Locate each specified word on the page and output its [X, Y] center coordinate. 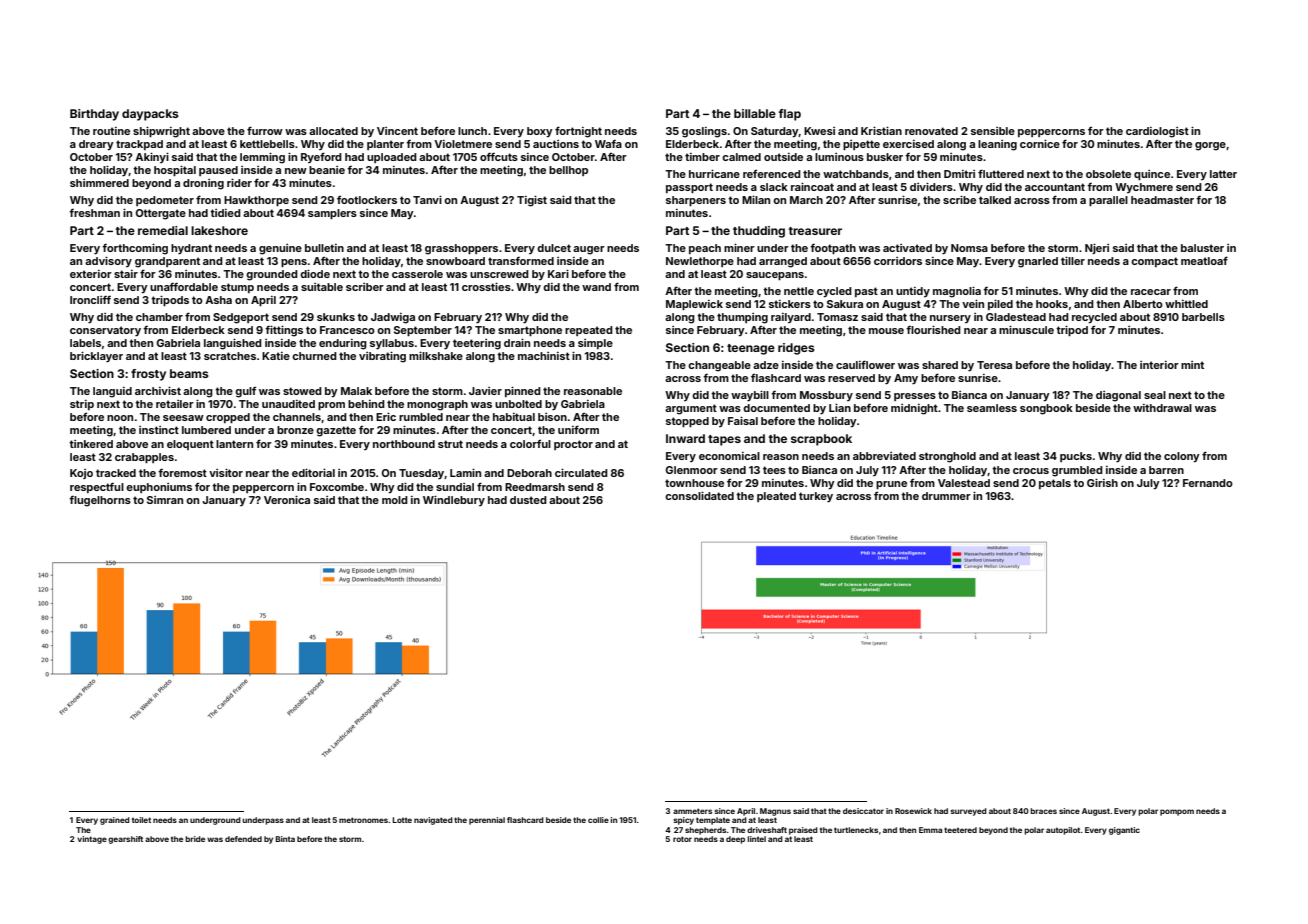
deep [735, 840]
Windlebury [454, 500]
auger [589, 250]
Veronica [287, 499]
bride [195, 839]
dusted [528, 500]
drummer [946, 496]
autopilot [1063, 831]
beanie [327, 170]
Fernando [1208, 483]
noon [120, 418]
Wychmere [1144, 188]
